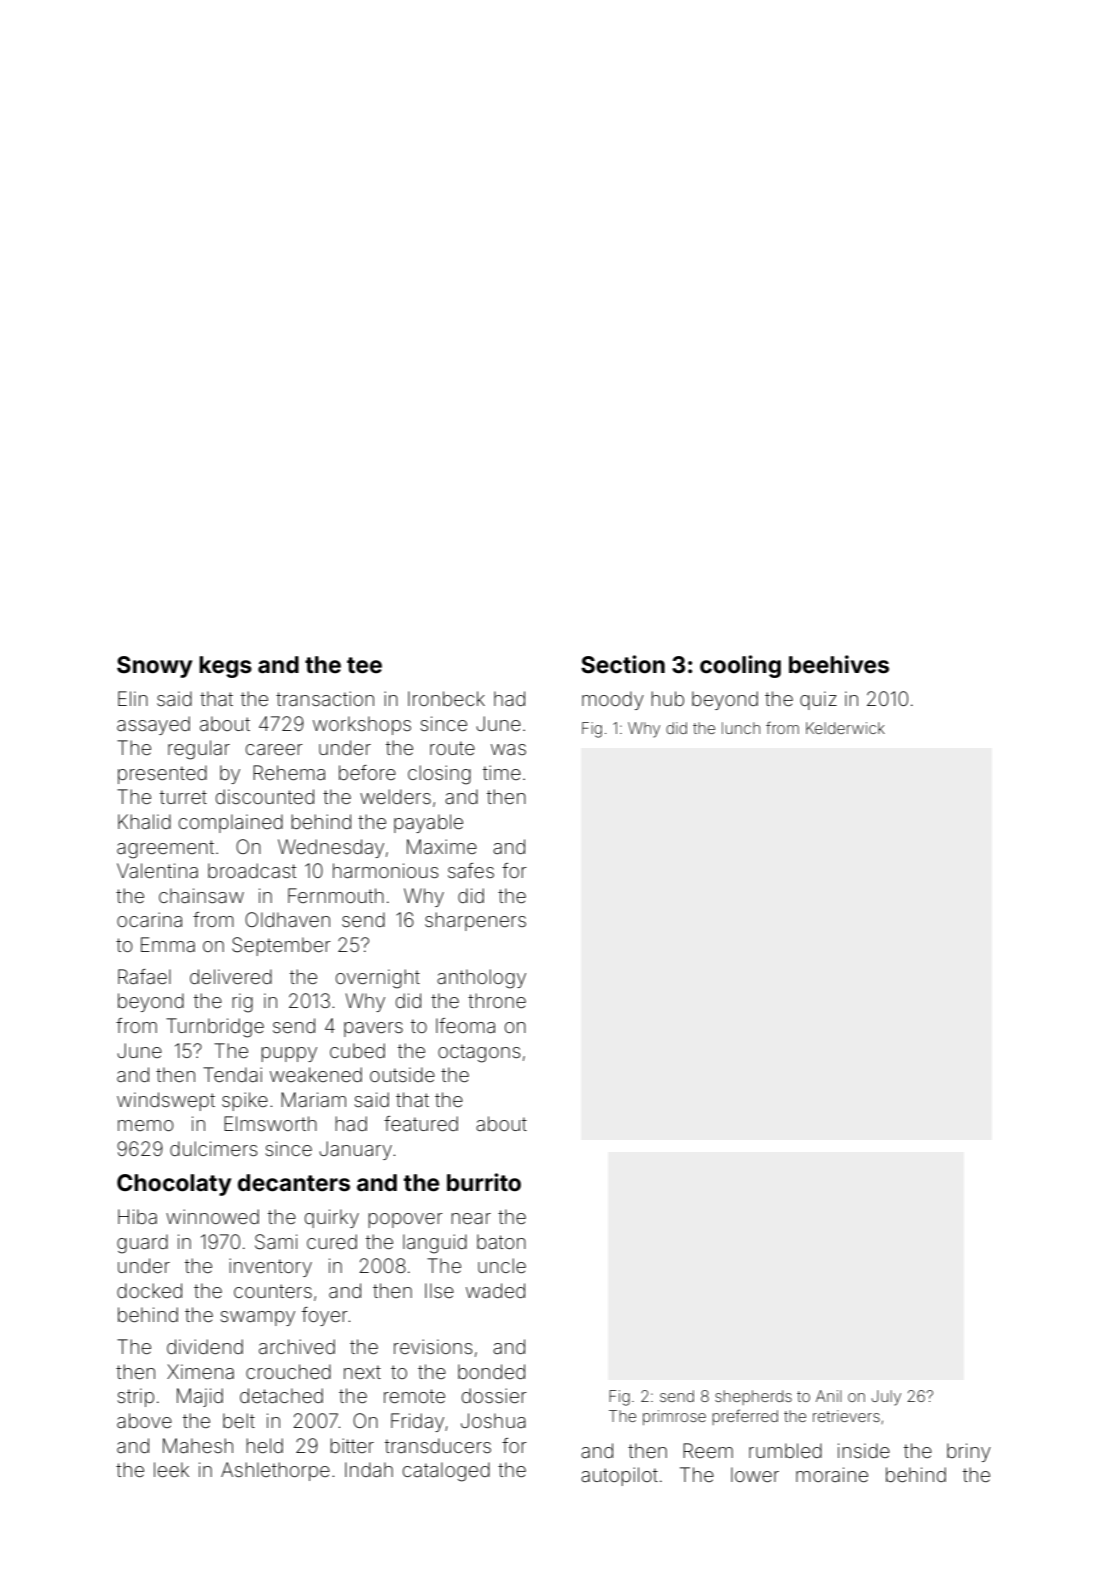  Describe the element at coordinates (497, 1000) in the screenshot. I see `throne` at that location.
